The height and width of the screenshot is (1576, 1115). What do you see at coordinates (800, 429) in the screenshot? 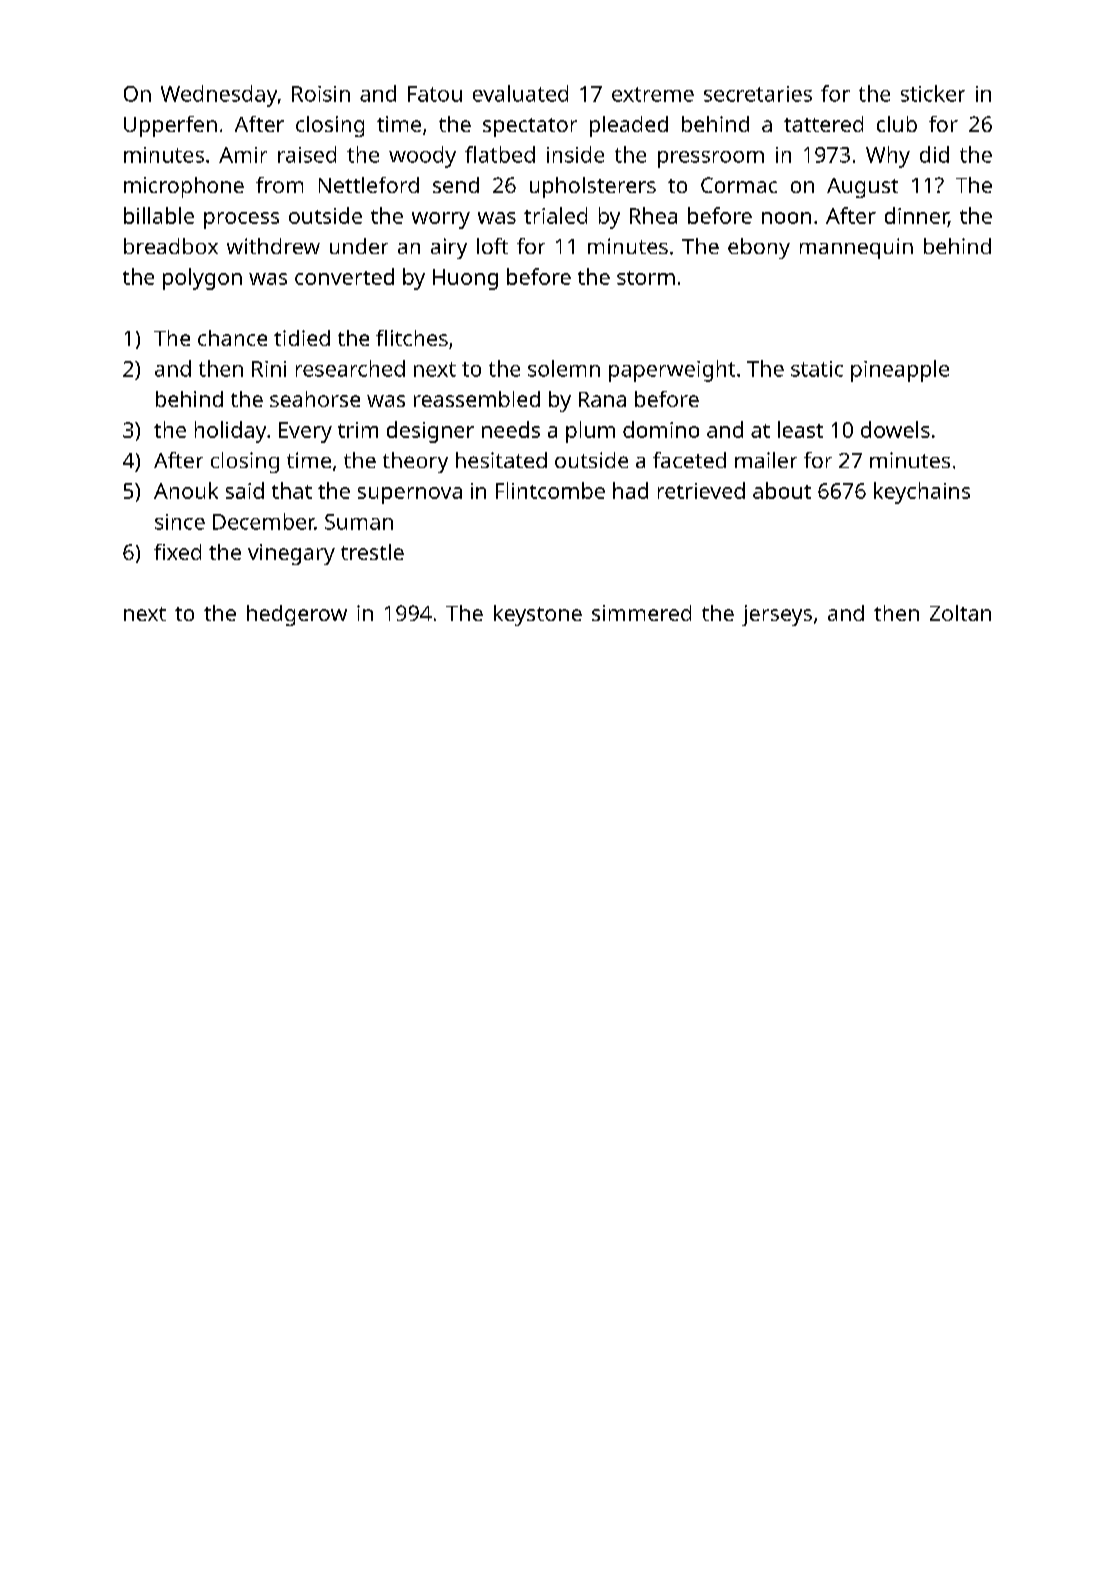
I see `least` at bounding box center [800, 429].
